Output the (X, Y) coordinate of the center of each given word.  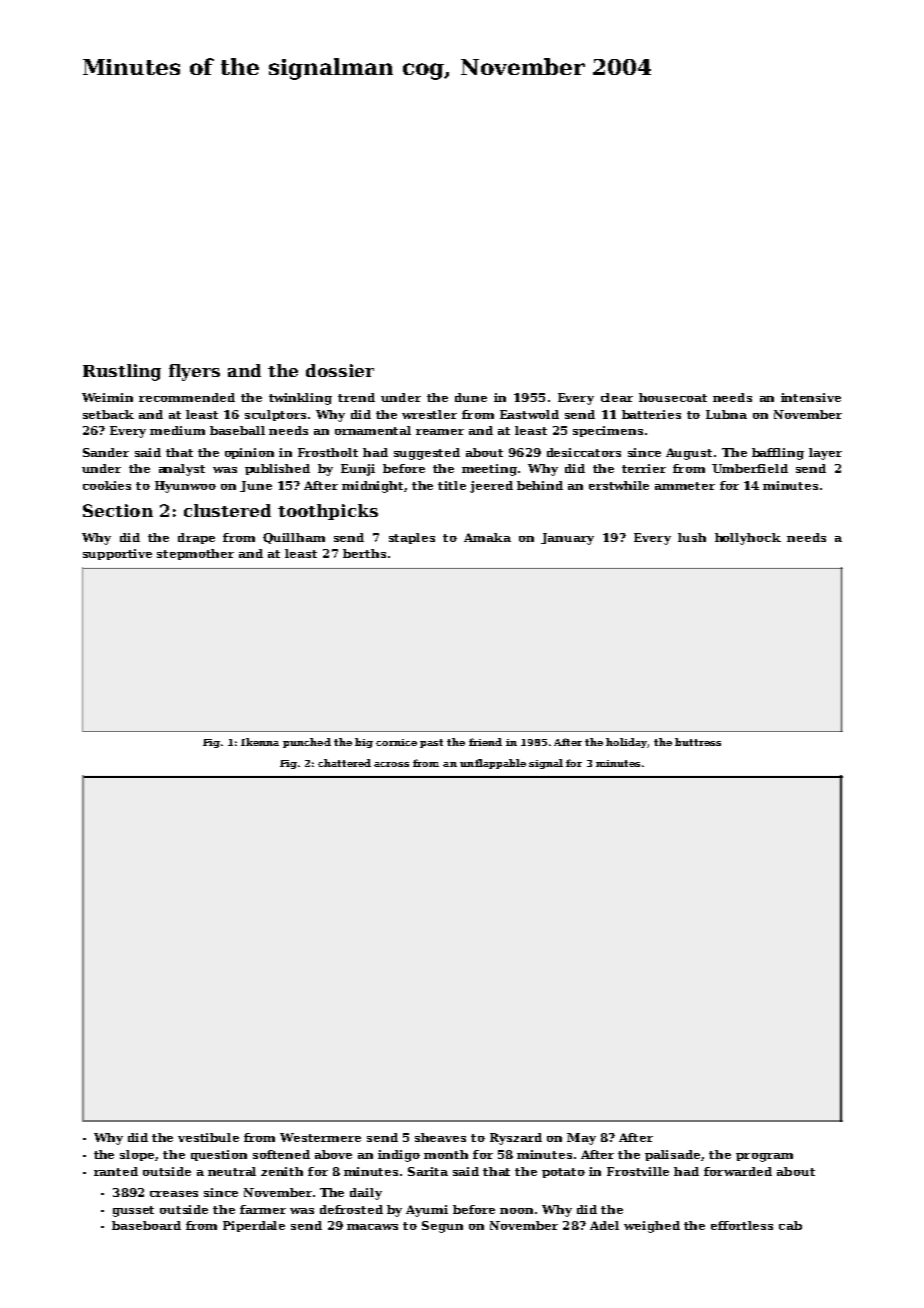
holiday (626, 743)
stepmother (195, 554)
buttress (698, 742)
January (567, 539)
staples (412, 538)
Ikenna (260, 742)
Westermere (320, 1137)
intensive (811, 397)
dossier (340, 370)
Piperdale (254, 1226)
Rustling (122, 372)
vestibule (208, 1137)
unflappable (493, 764)
